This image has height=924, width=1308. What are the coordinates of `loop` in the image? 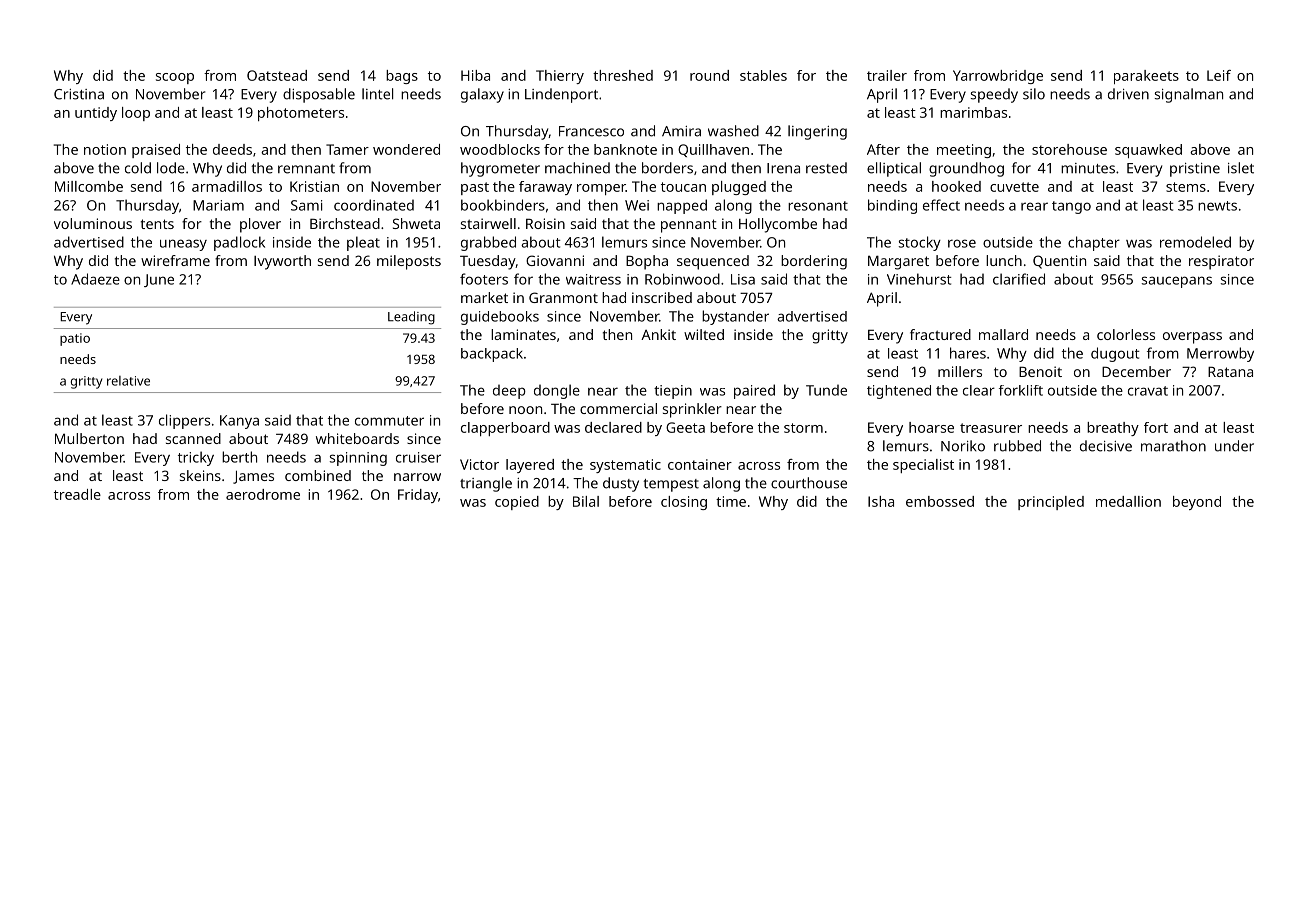 It's located at (136, 114).
